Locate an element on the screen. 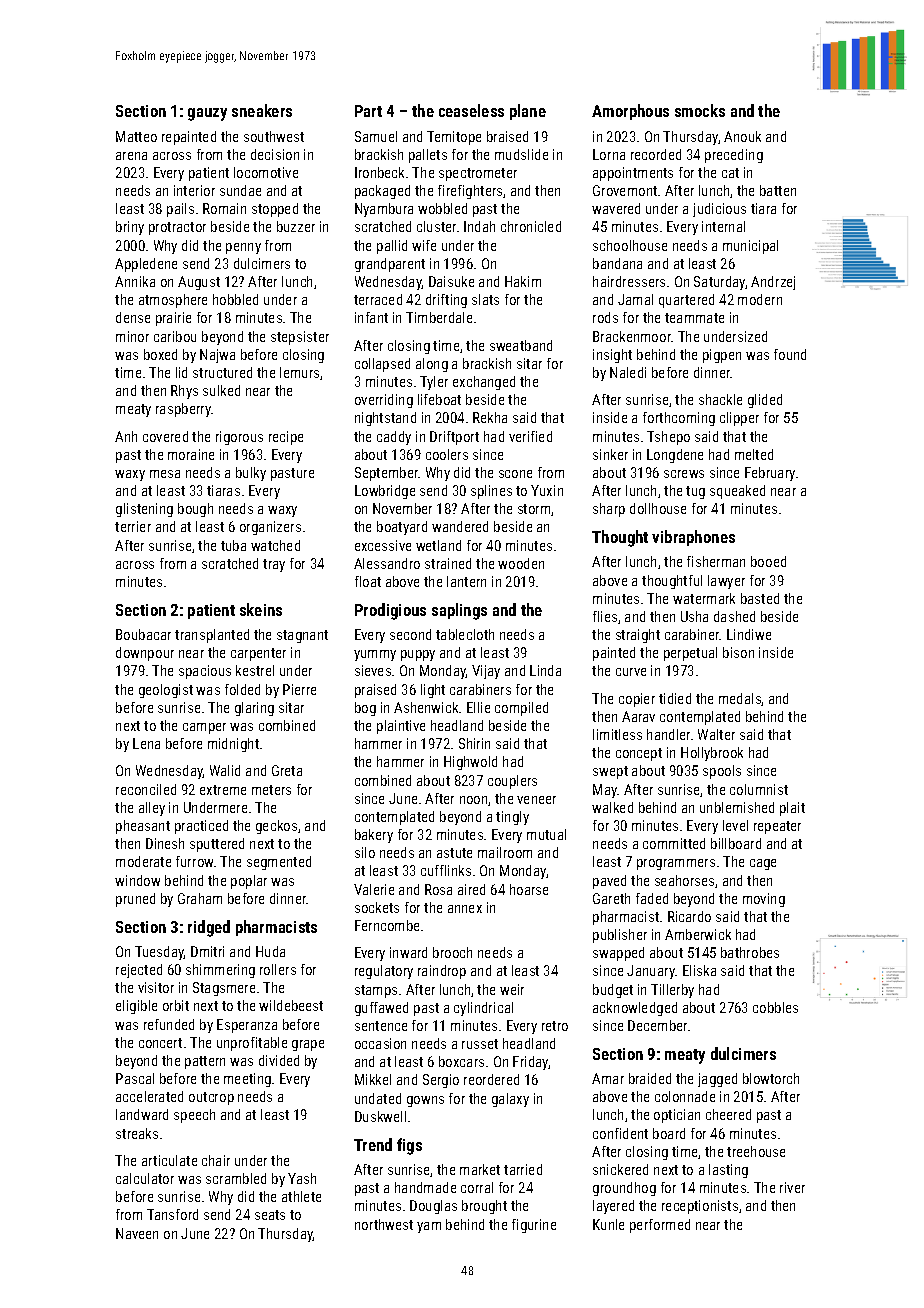 This screenshot has height=1308, width=924. sneakers is located at coordinates (262, 110).
